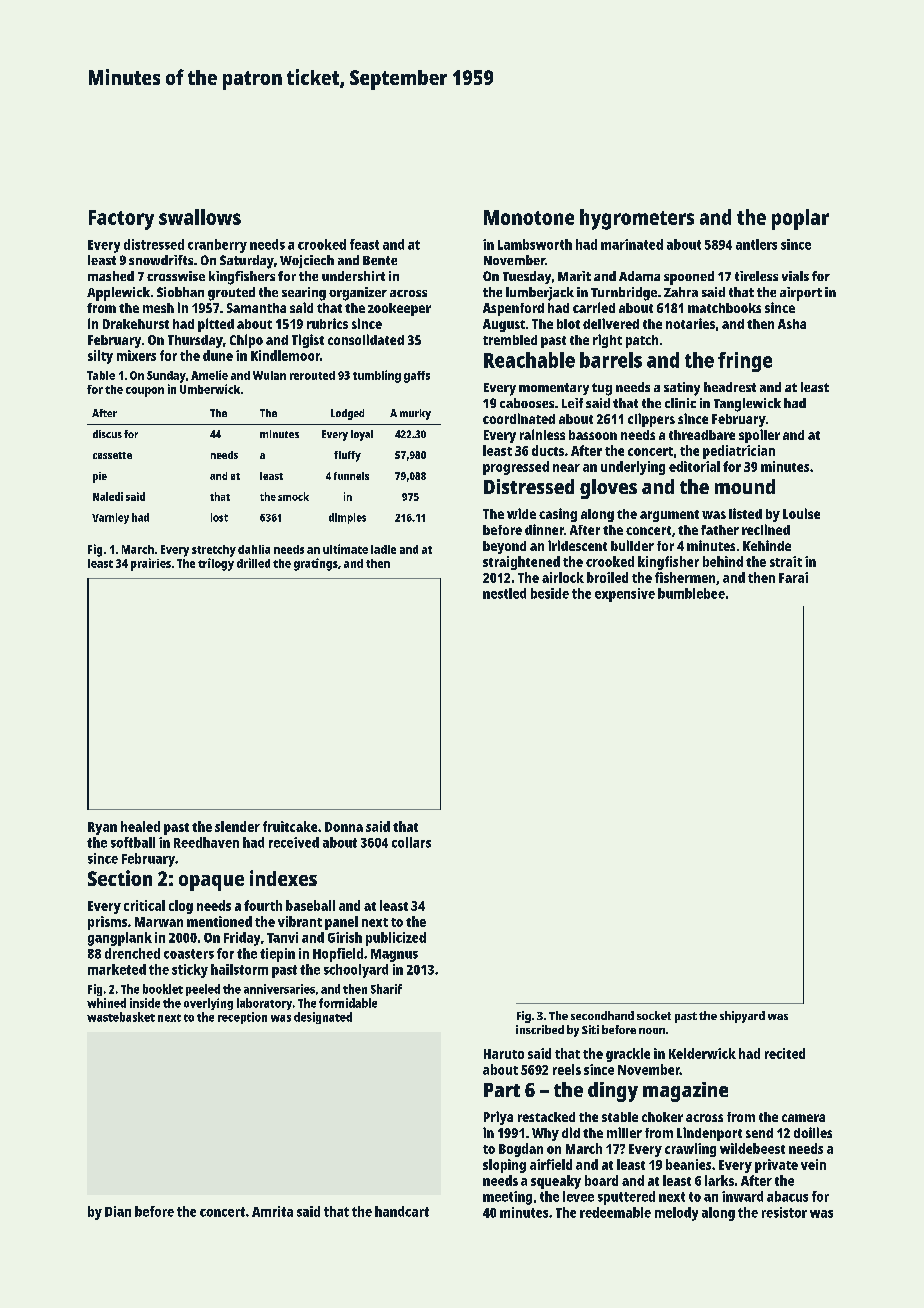  I want to click on Donna, so click(344, 827).
